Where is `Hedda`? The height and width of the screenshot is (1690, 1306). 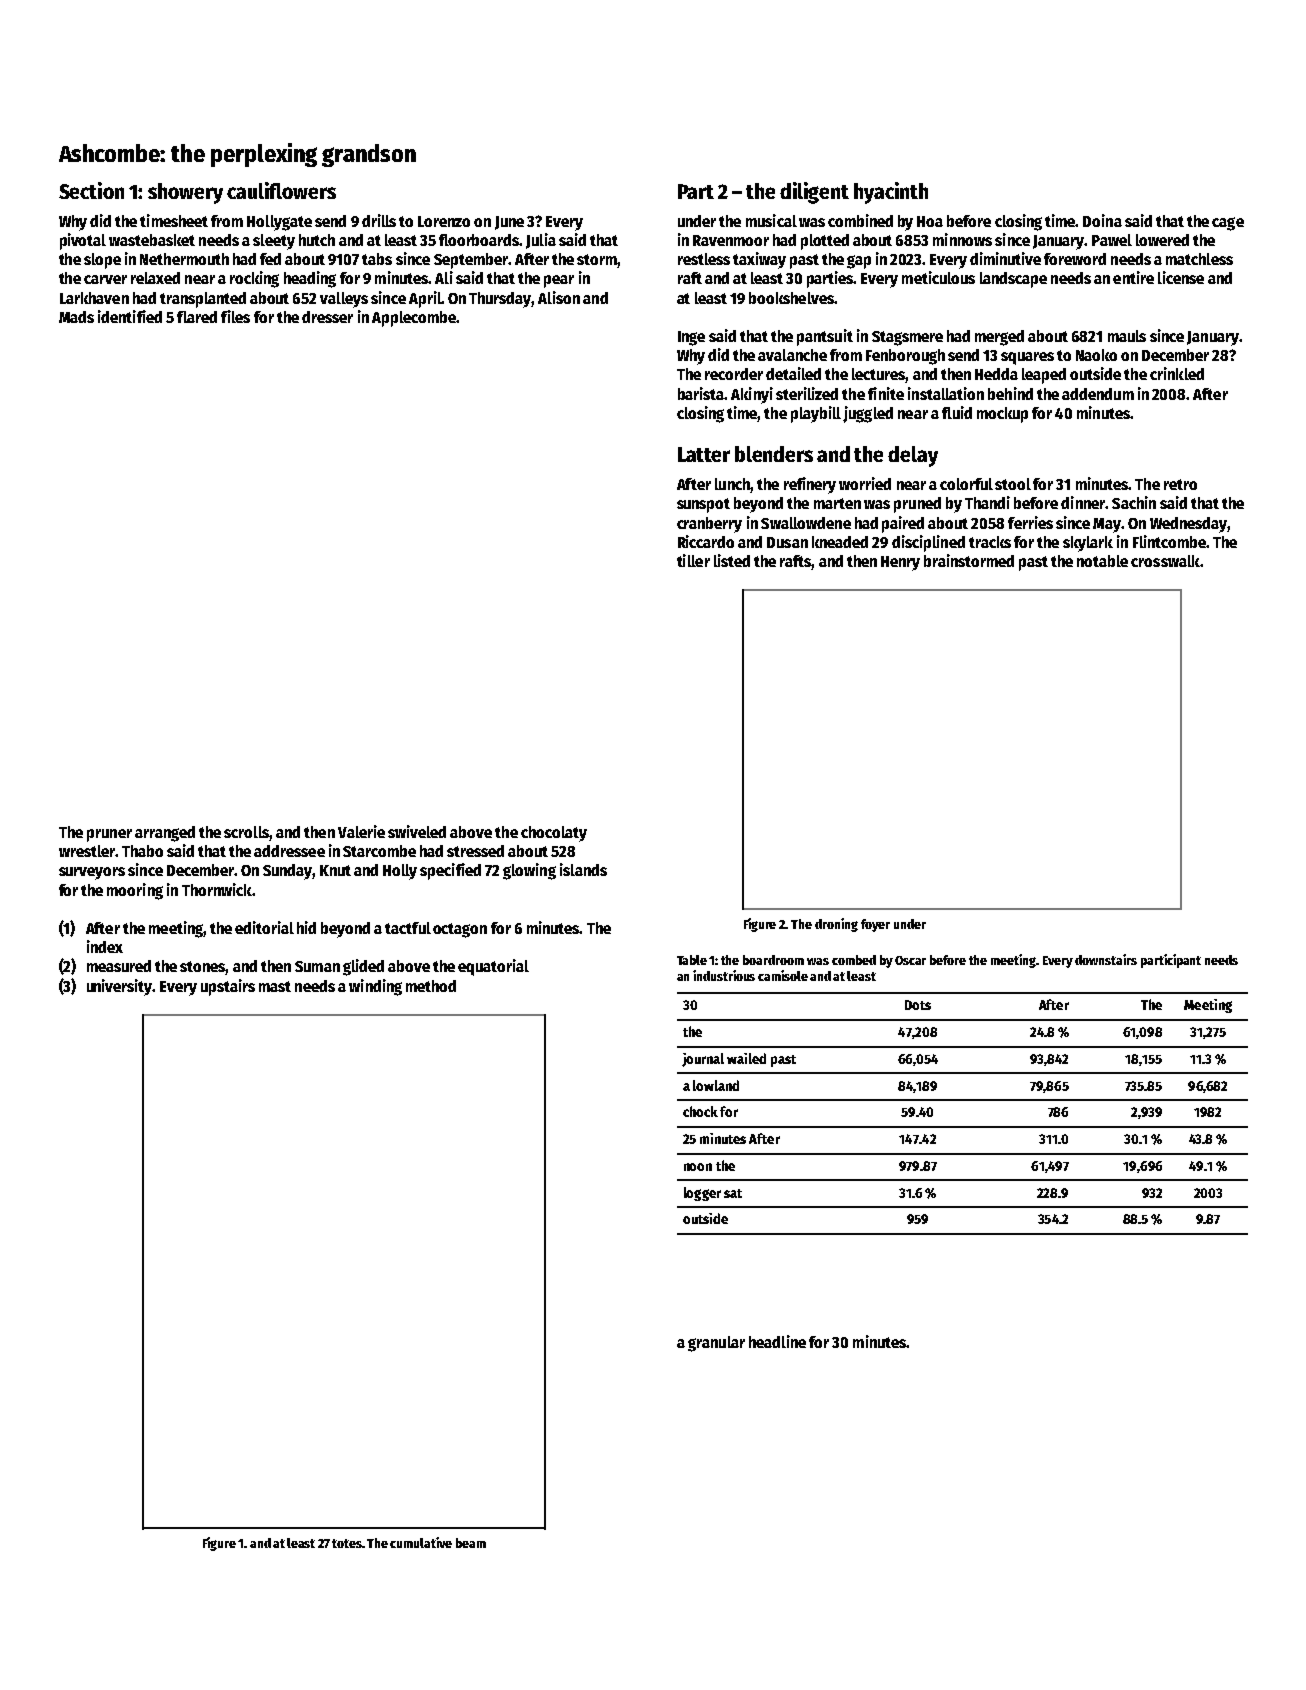
Hedda is located at coordinates (996, 374).
